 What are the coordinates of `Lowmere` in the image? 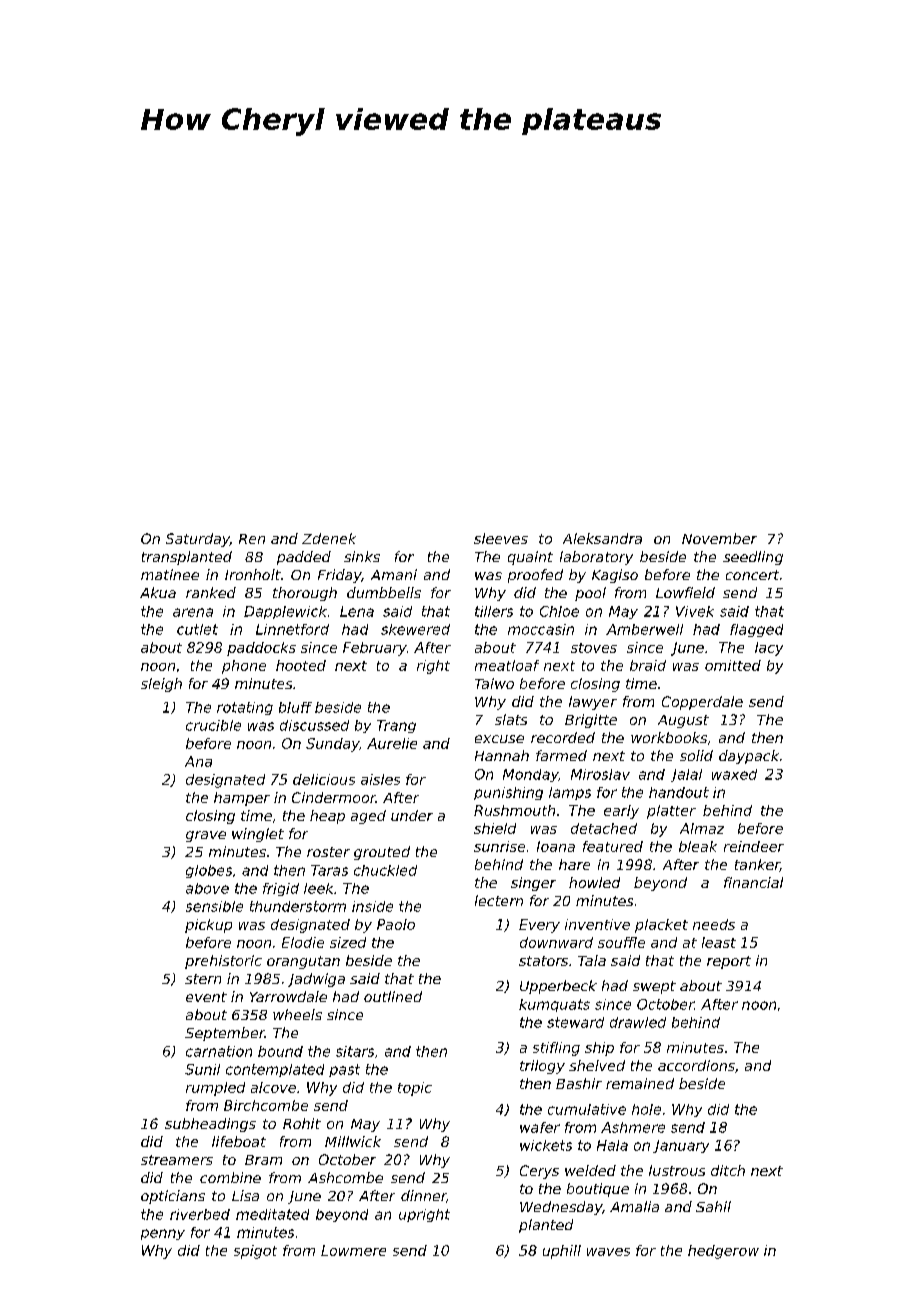 It's located at (353, 1250).
